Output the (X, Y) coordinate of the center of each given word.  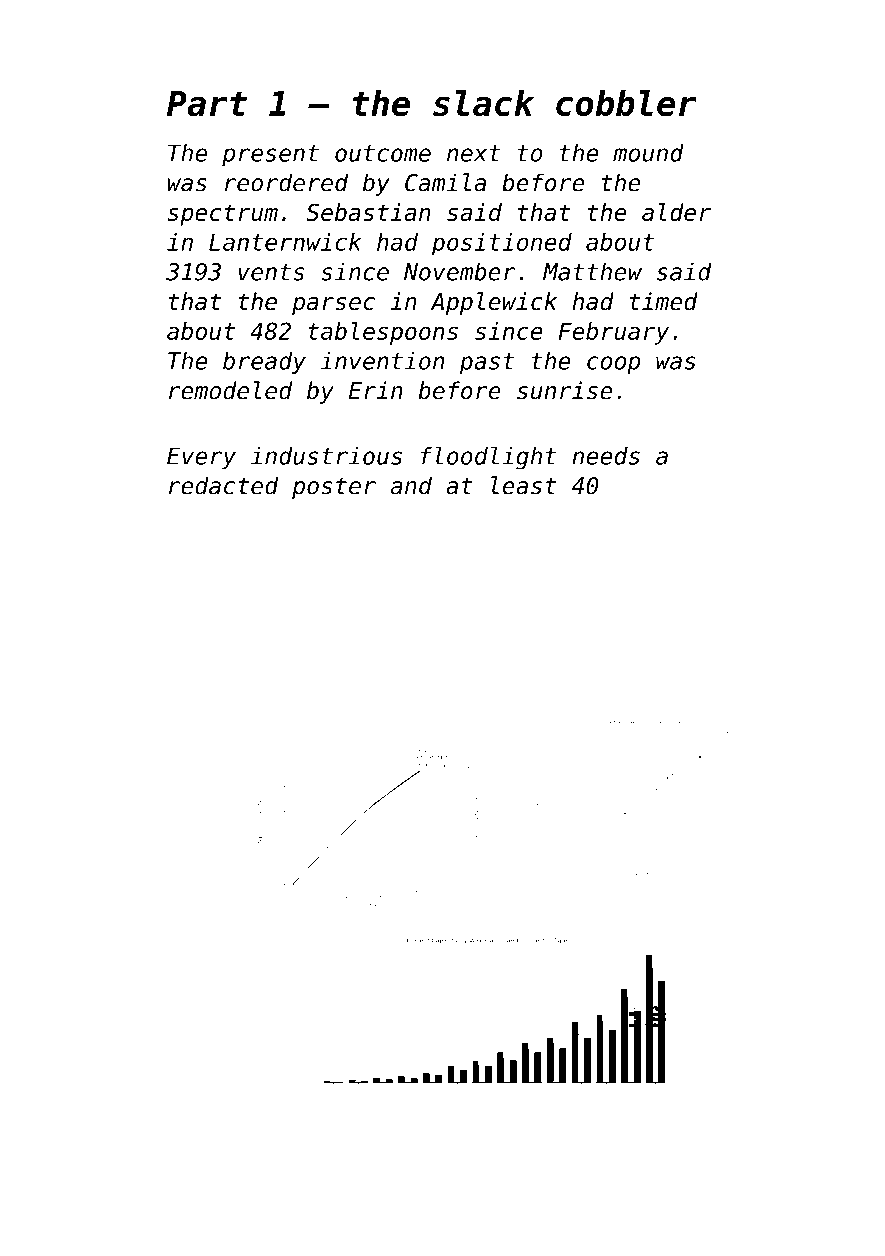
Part (207, 103)
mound (648, 153)
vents (271, 272)
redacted (224, 485)
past (487, 363)
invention (383, 361)
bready (264, 363)
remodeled (230, 390)
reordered (286, 182)
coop (613, 365)
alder (676, 212)
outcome (383, 153)
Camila (445, 182)
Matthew (592, 271)
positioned (502, 244)
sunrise (565, 390)
